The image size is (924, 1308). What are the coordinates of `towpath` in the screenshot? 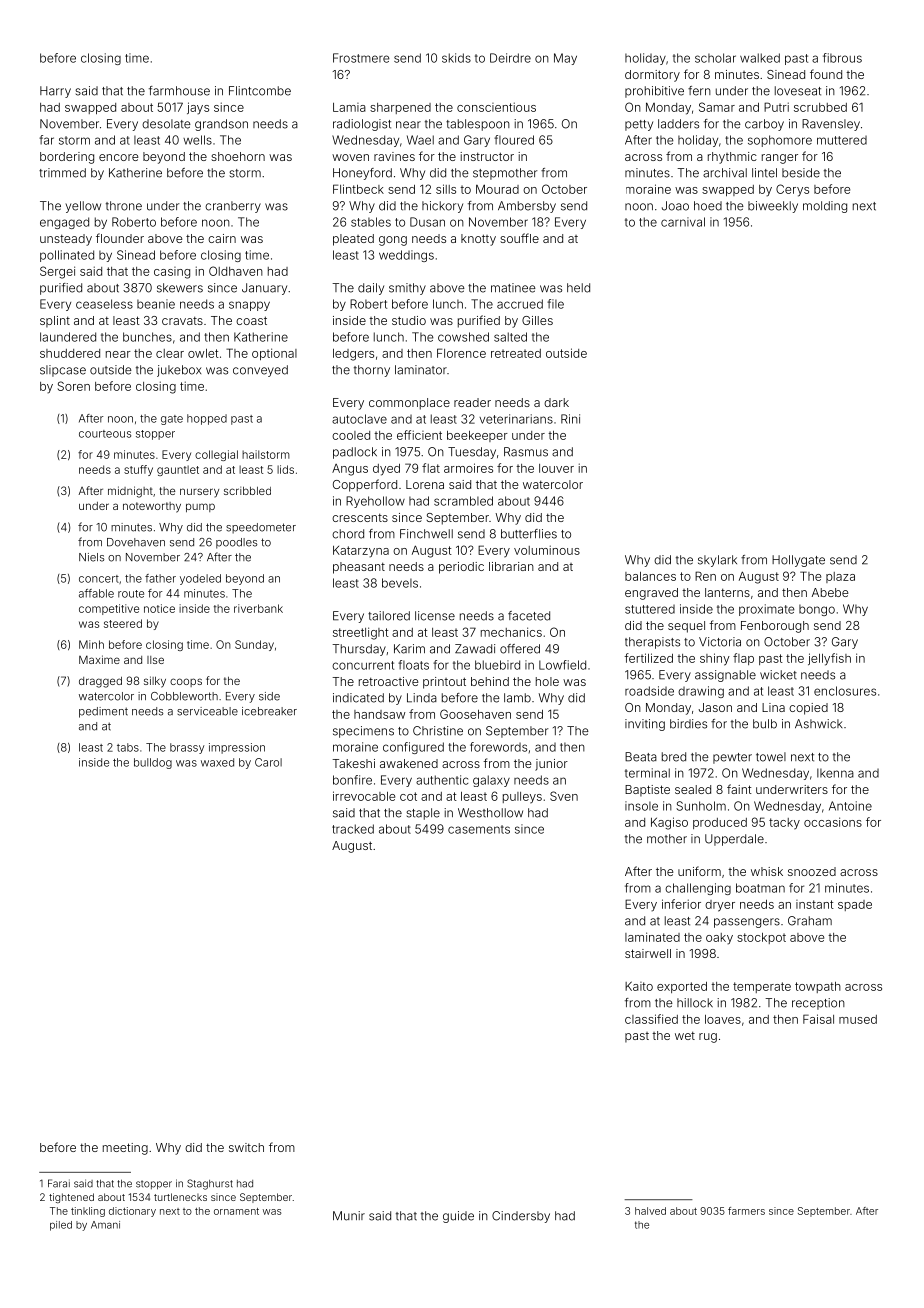 It's located at (818, 987).
